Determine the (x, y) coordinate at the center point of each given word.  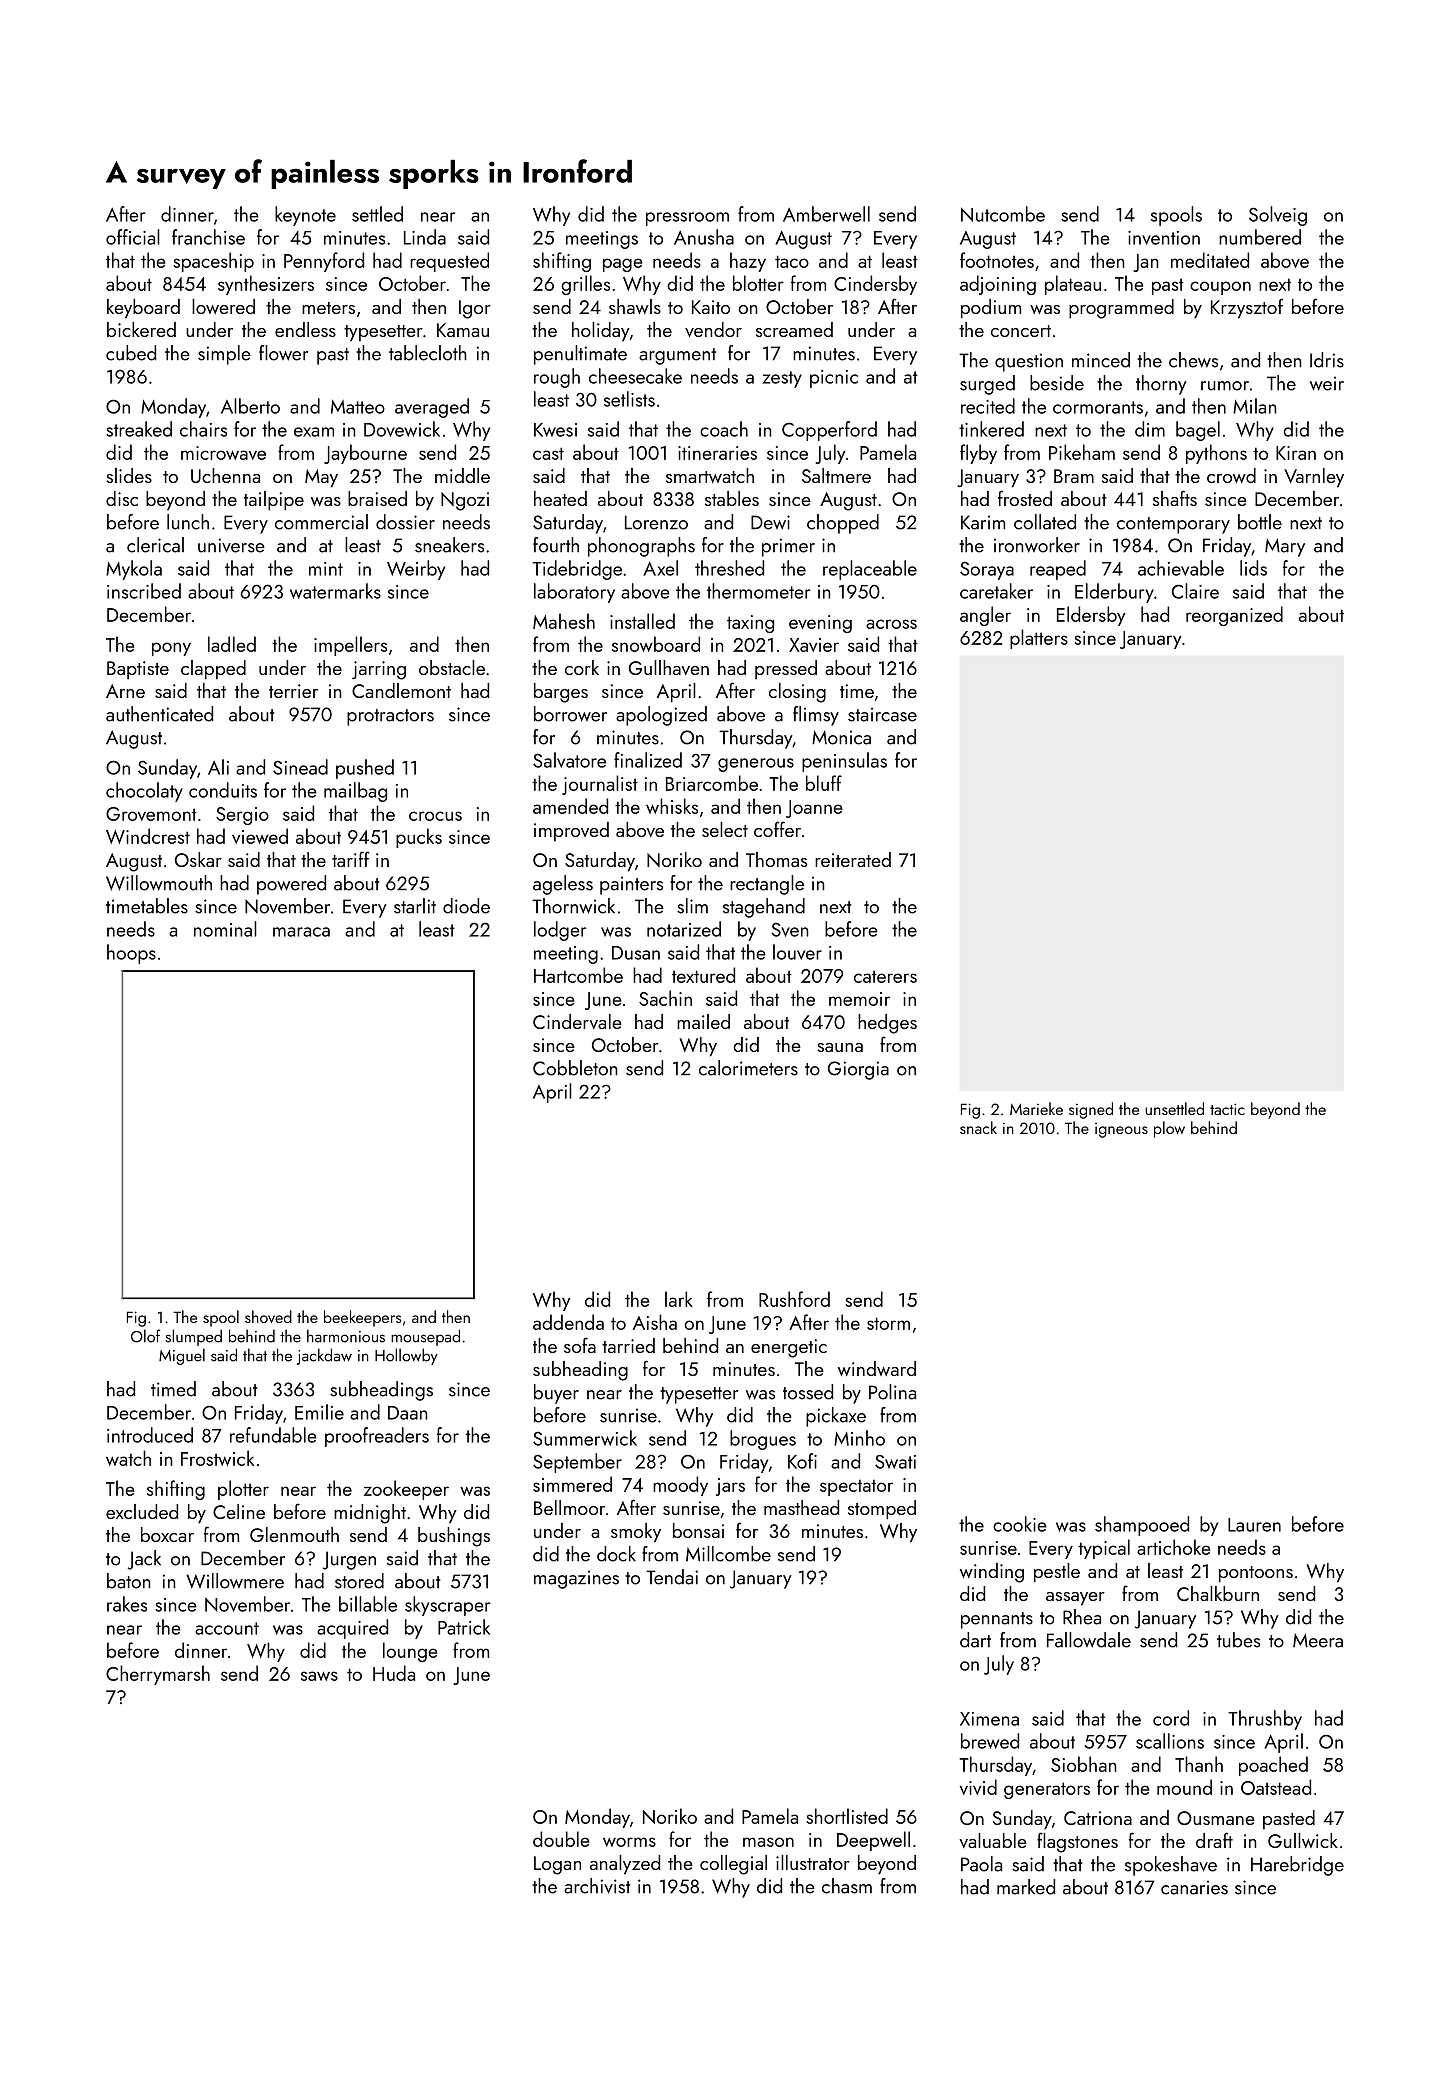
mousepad (425, 1337)
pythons (1216, 454)
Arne (125, 691)
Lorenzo (656, 522)
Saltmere (836, 475)
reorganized (1234, 616)
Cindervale (577, 1021)
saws (319, 1676)
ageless (563, 885)
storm (888, 1323)
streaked (139, 429)
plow (1169, 1129)
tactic (1227, 1109)
